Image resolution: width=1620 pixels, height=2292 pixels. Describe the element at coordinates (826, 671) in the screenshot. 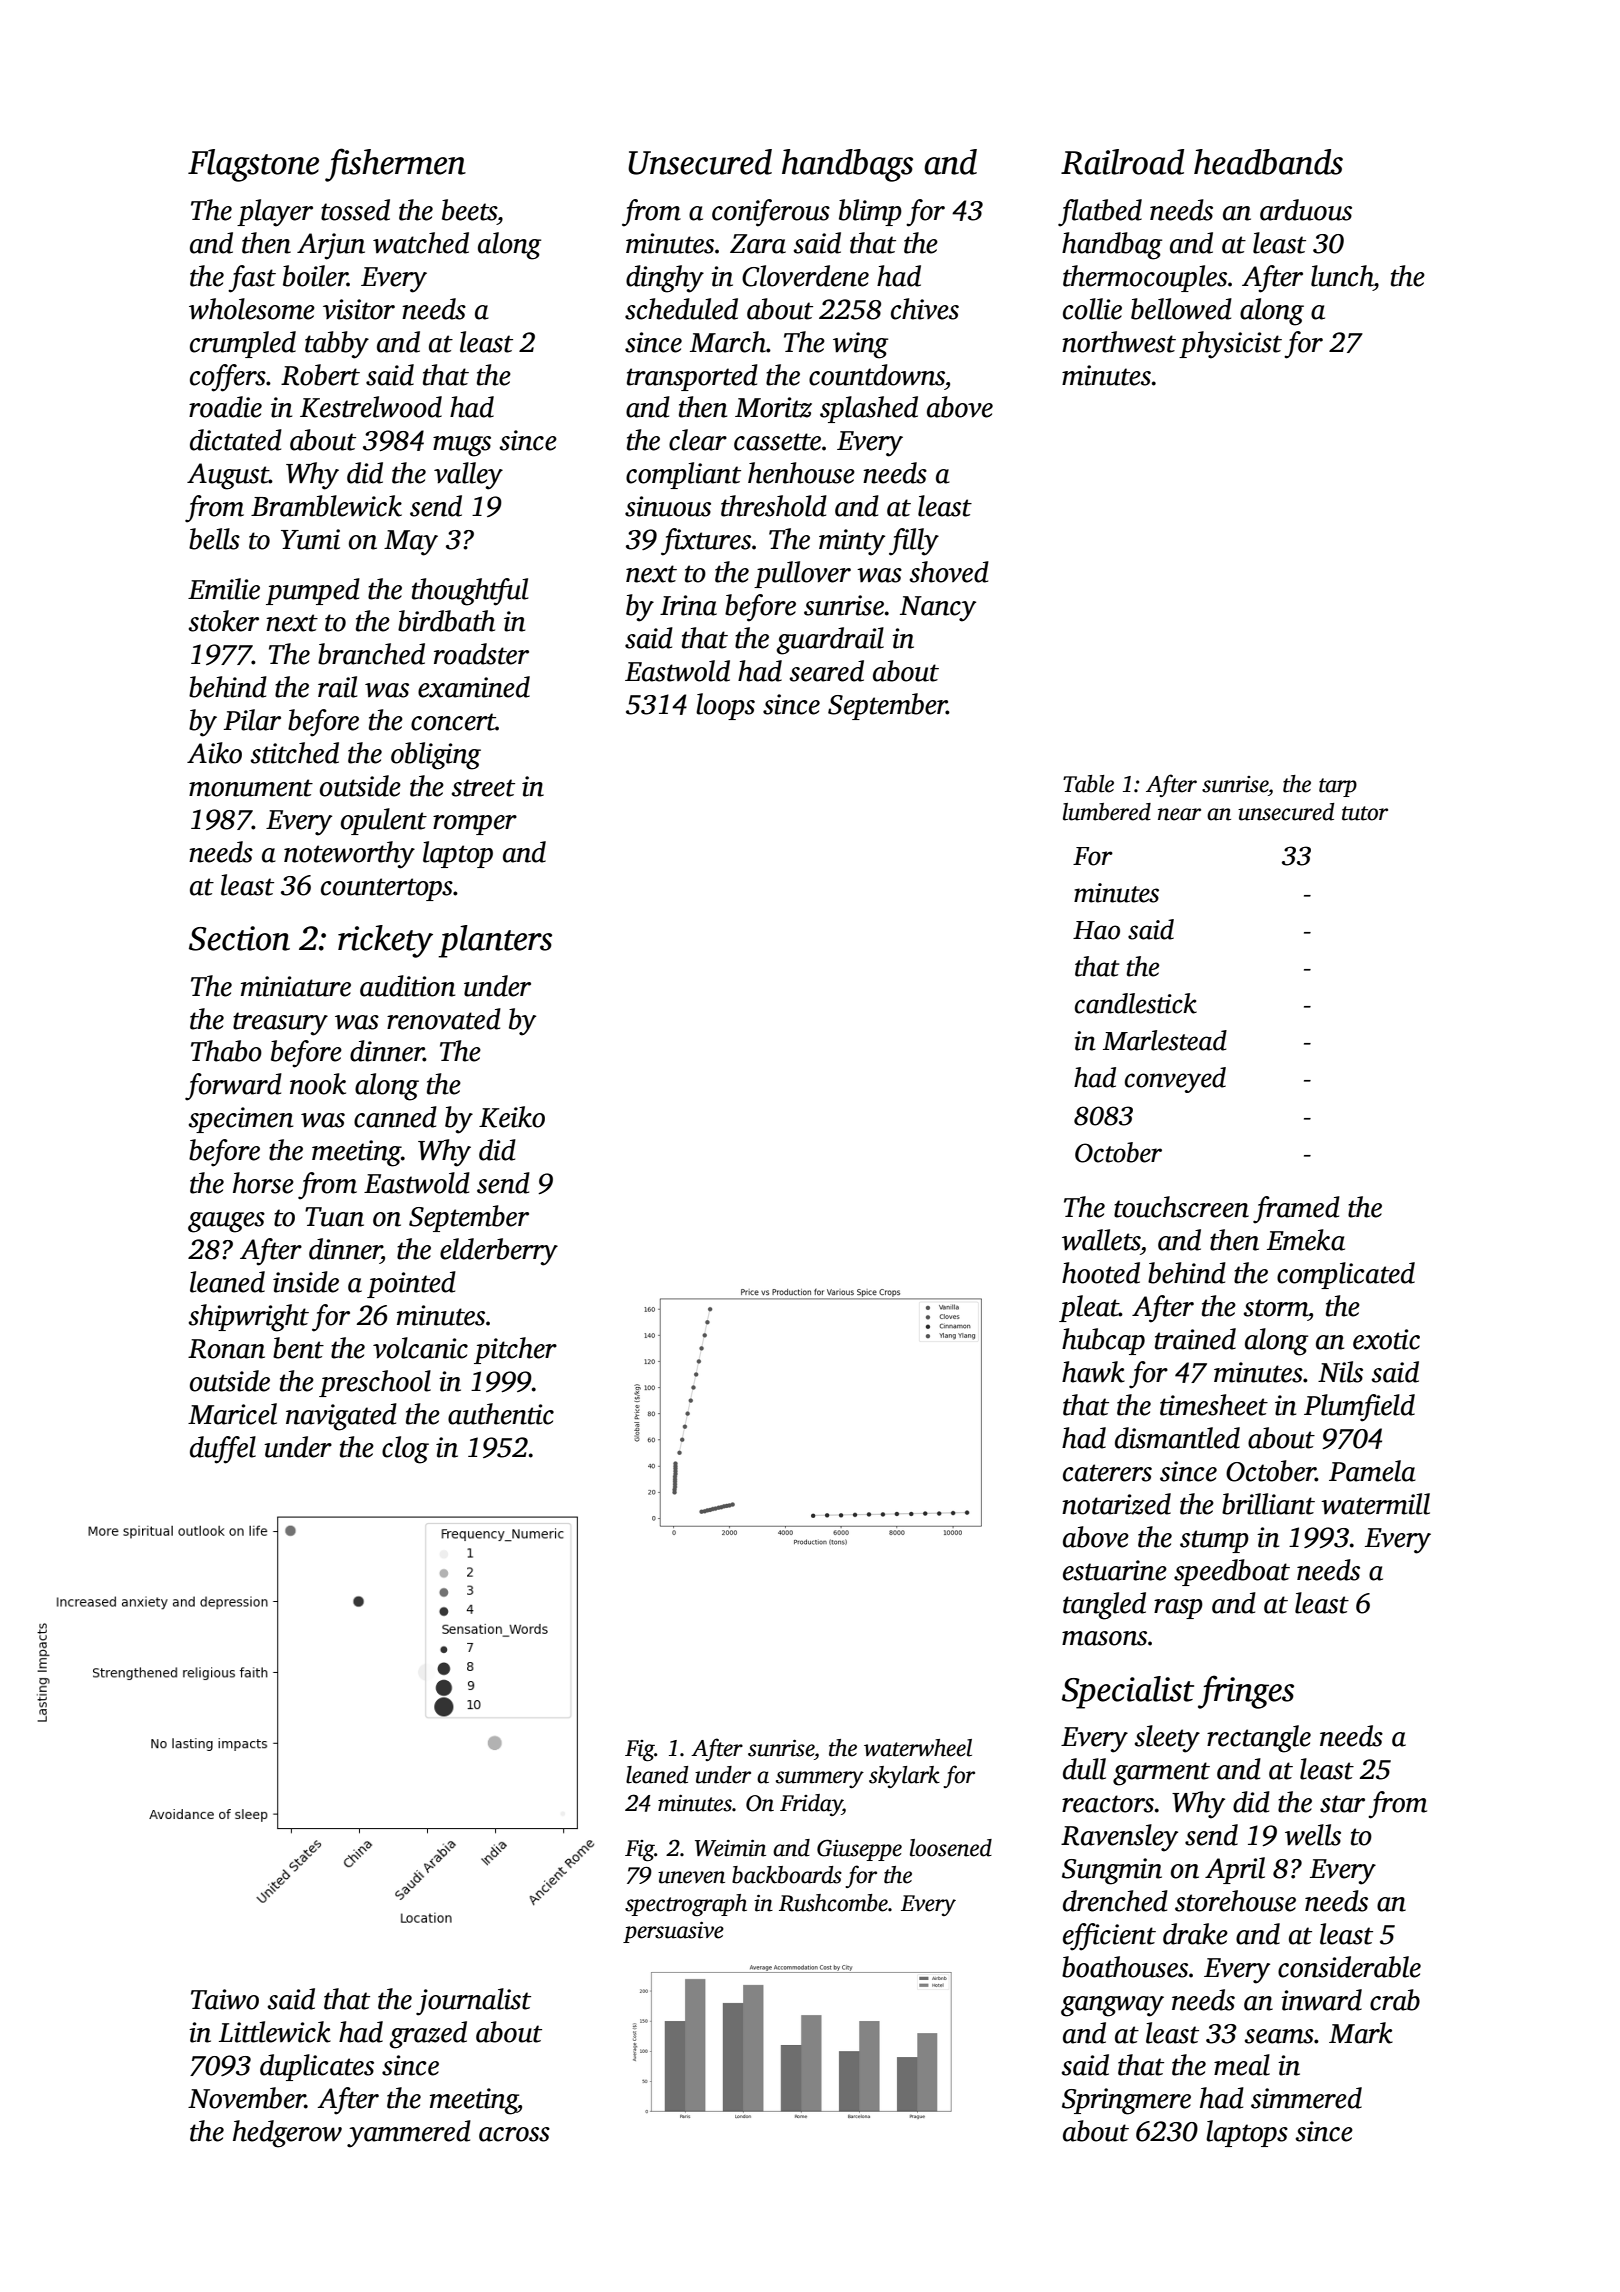

I see `seared` at that location.
